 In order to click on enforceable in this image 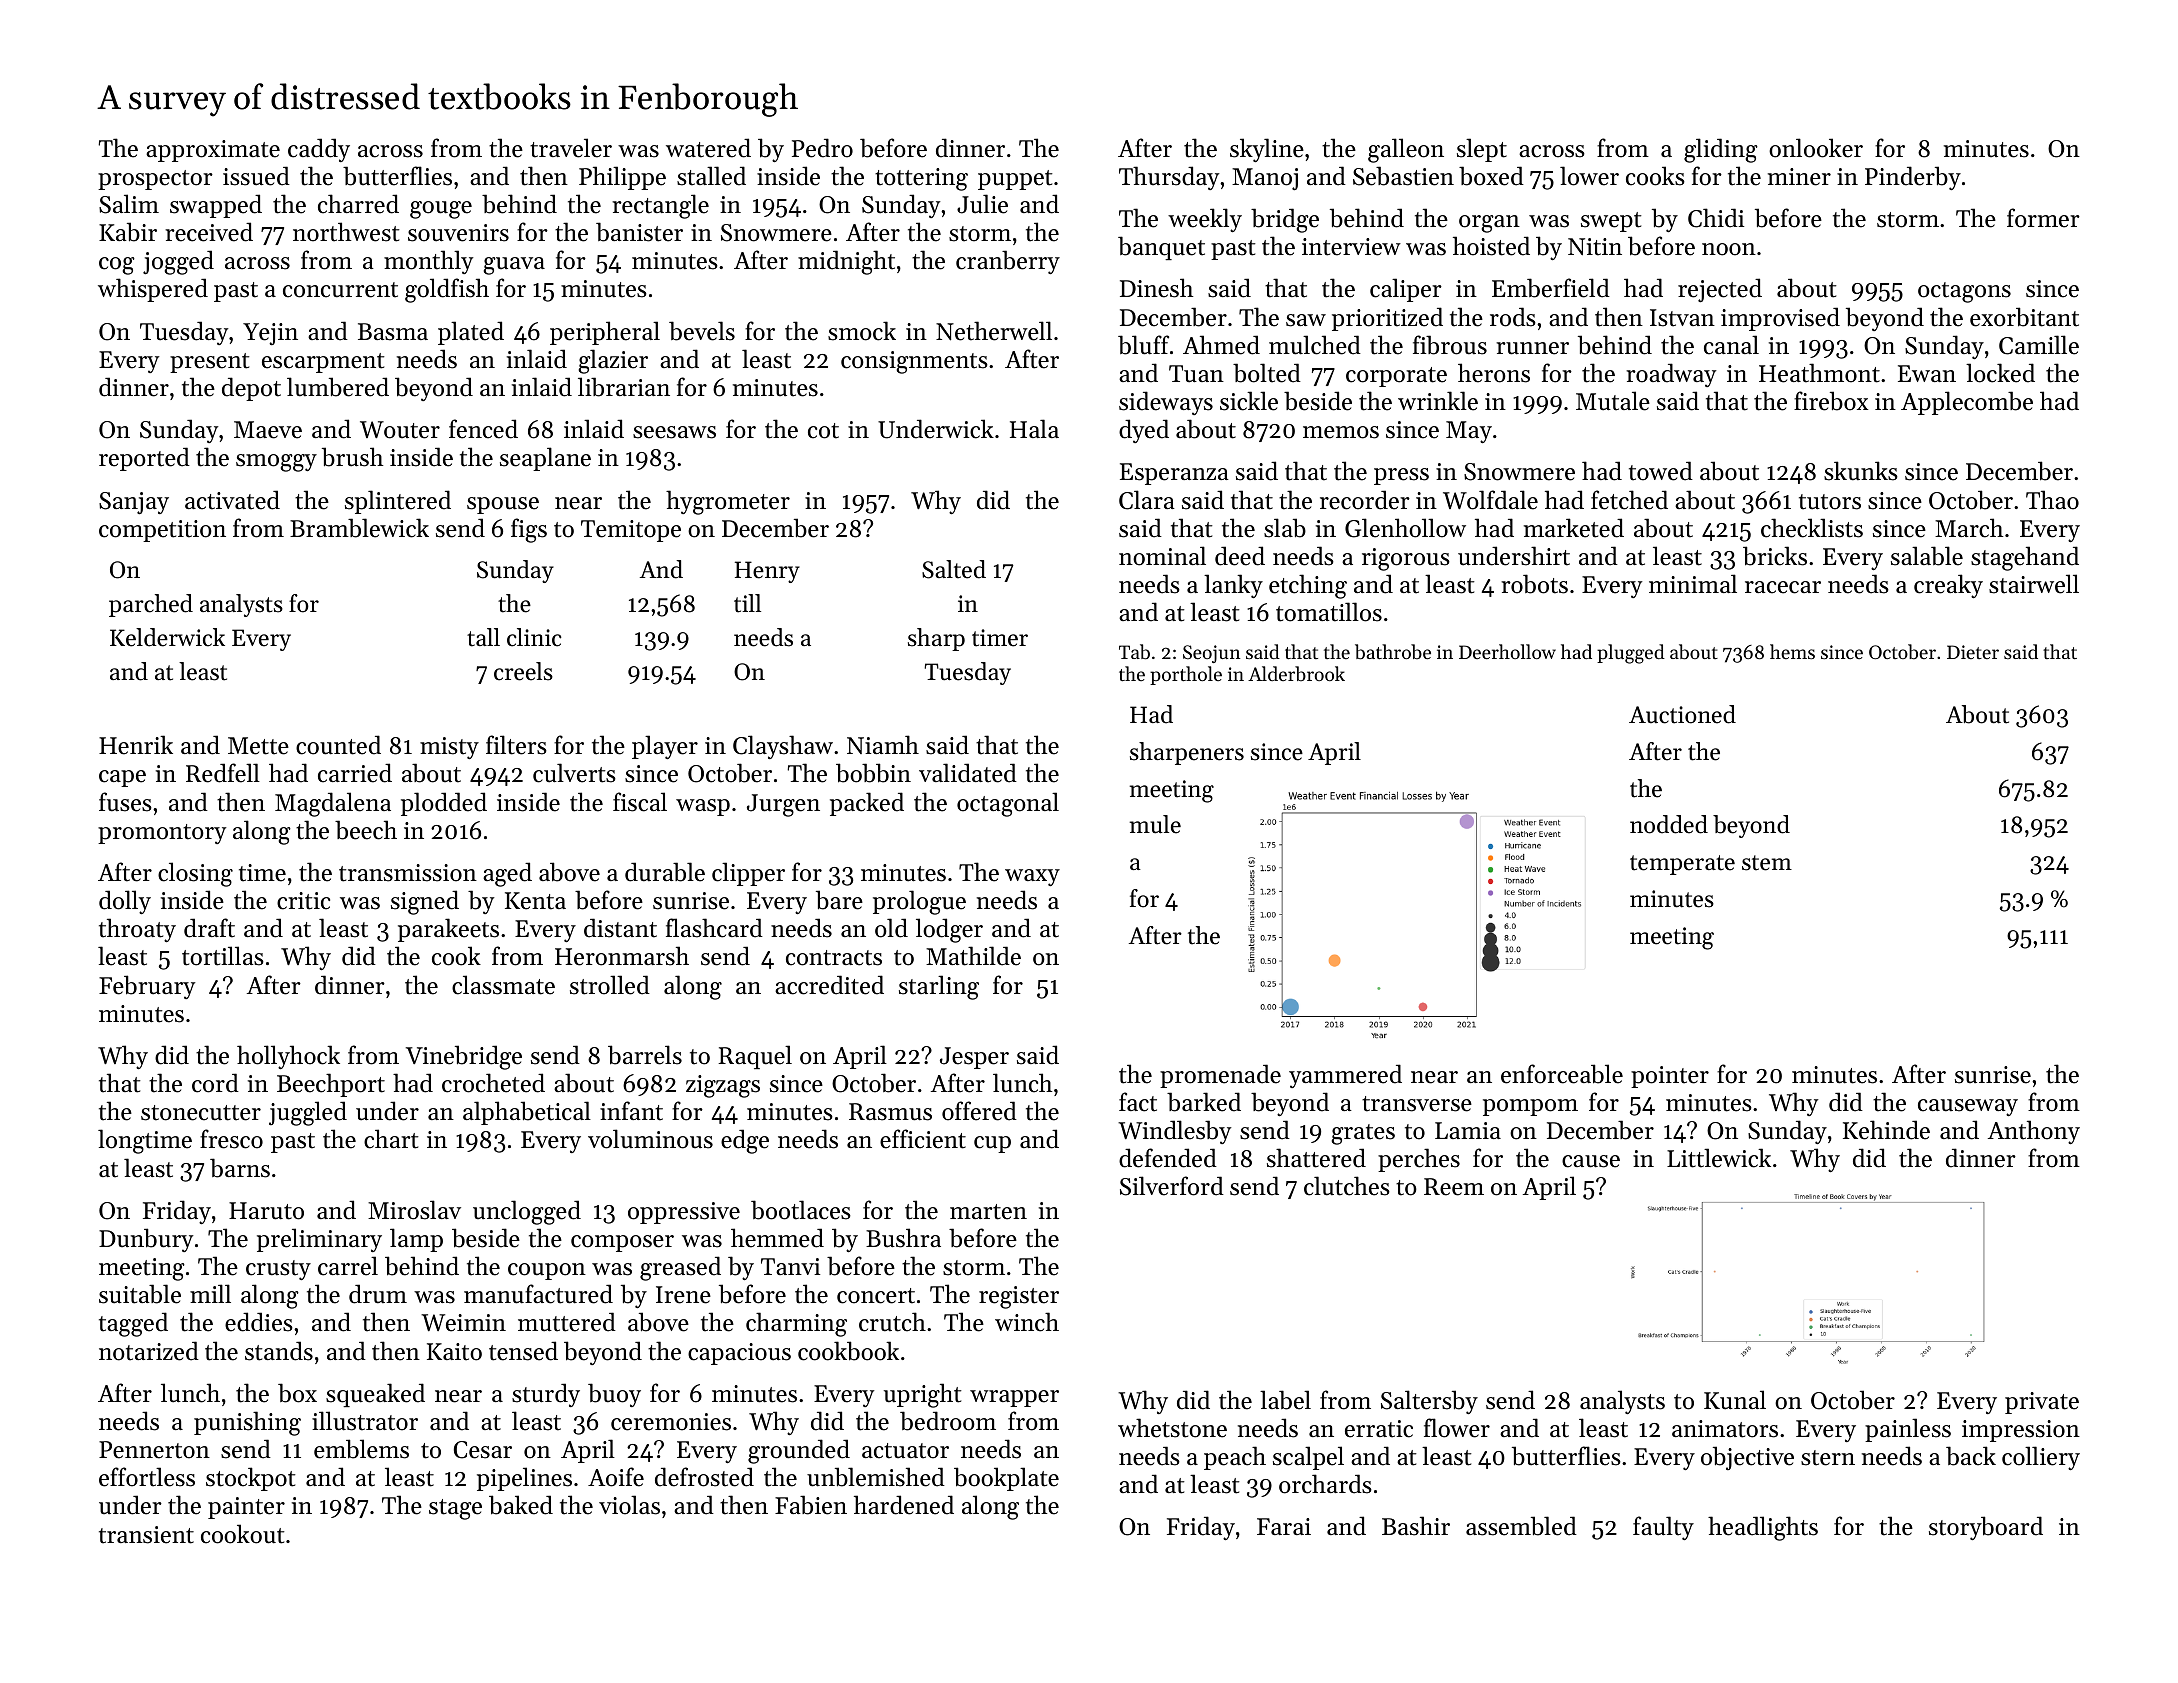, I will do `click(1562, 1074)`.
